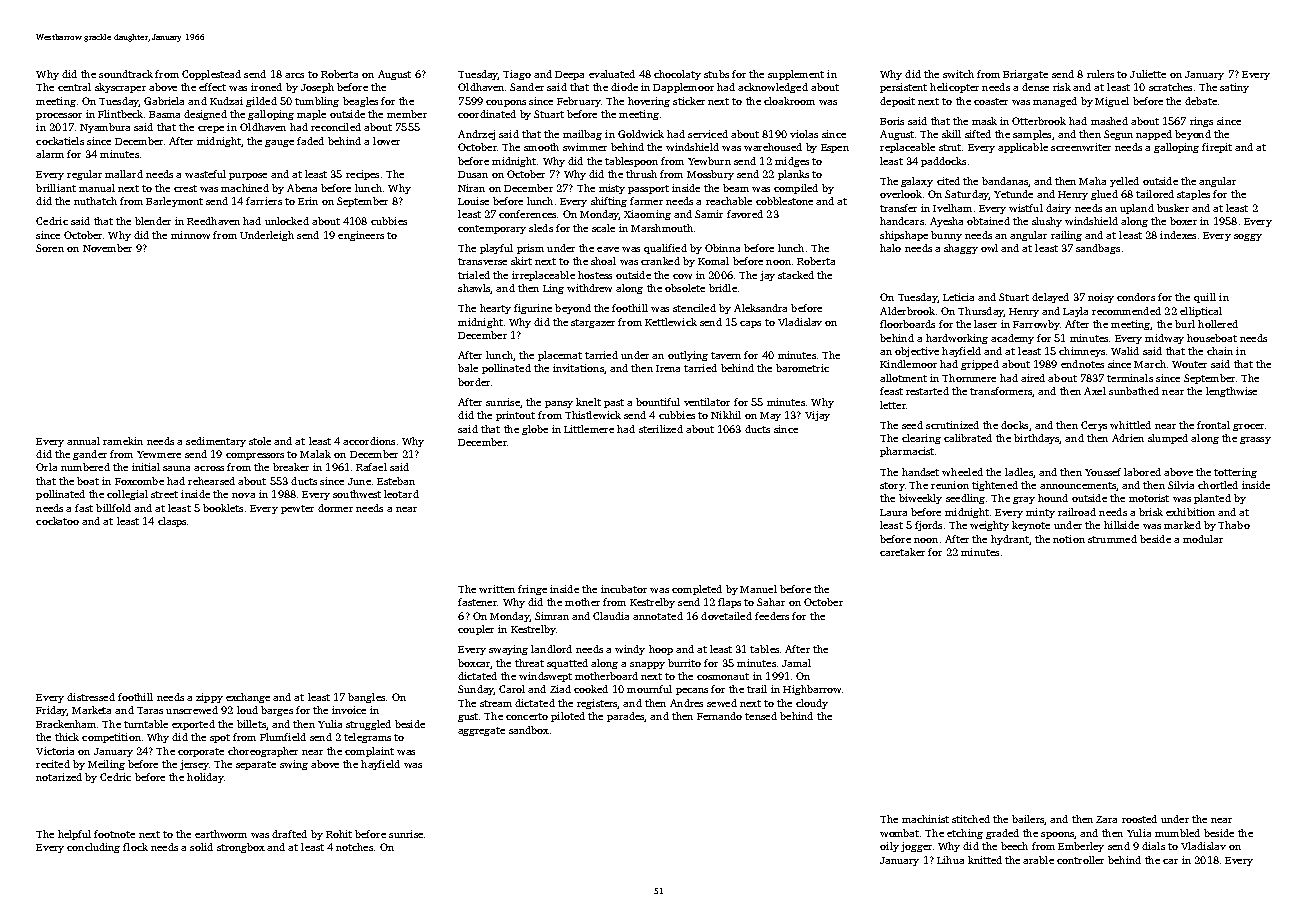  Describe the element at coordinates (1220, 351) in the screenshot. I see `chain` at that location.
